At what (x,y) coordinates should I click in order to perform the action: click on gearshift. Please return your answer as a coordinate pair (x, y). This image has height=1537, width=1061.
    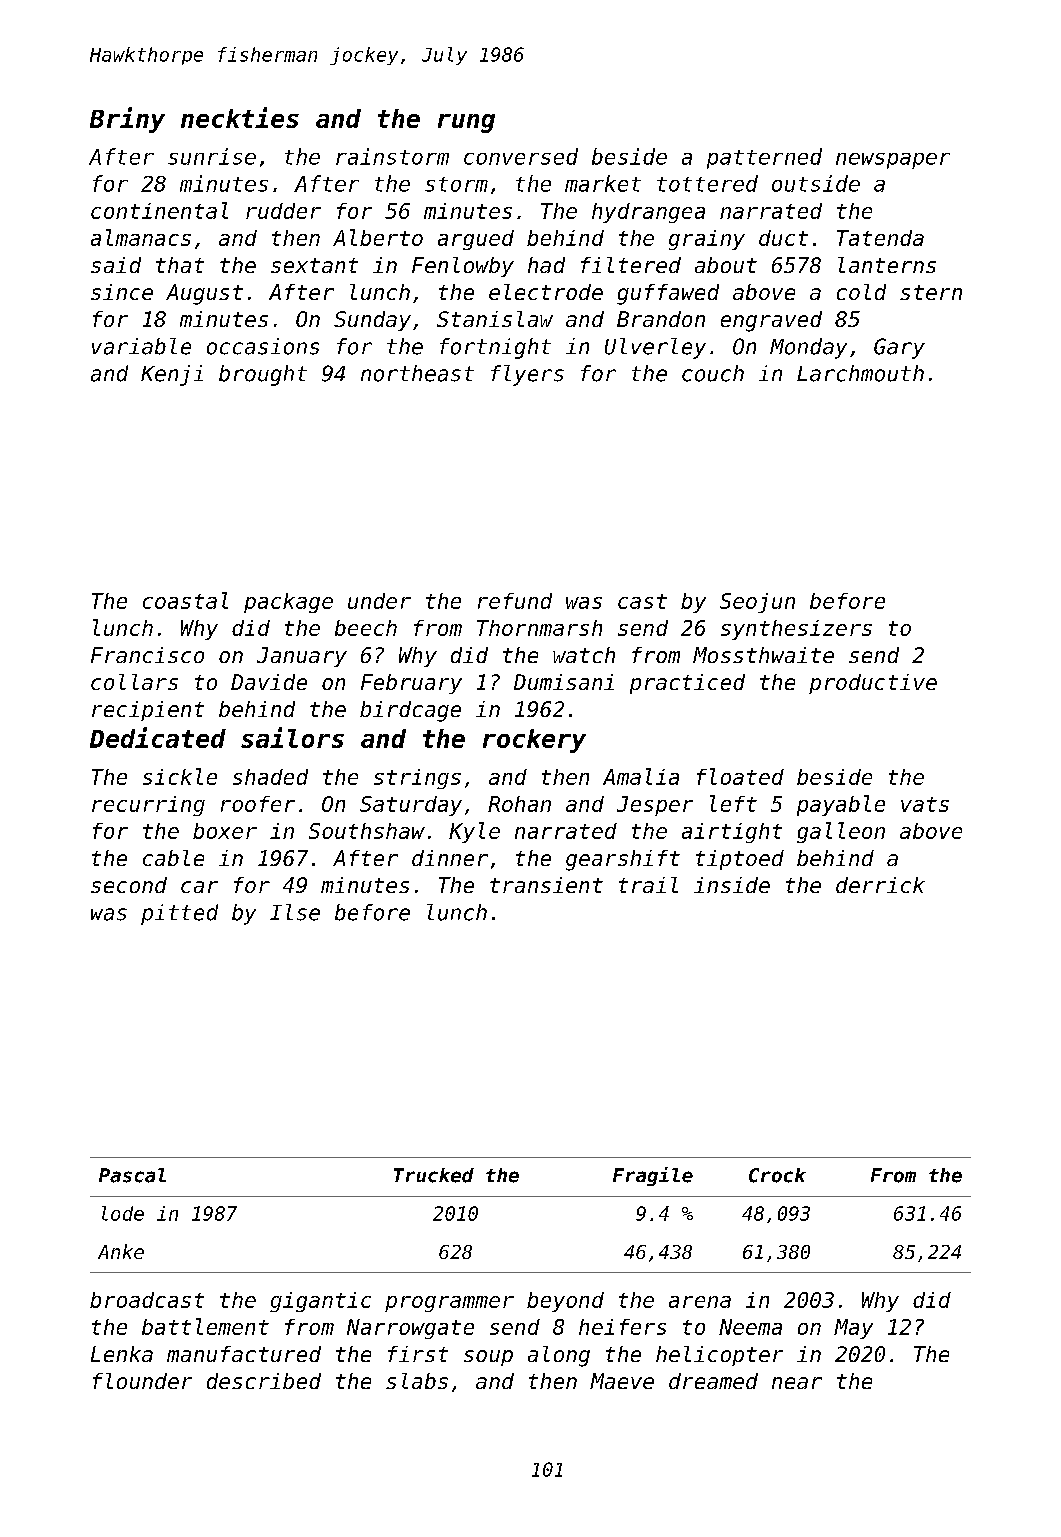
    Looking at the image, I should click on (623, 860).
